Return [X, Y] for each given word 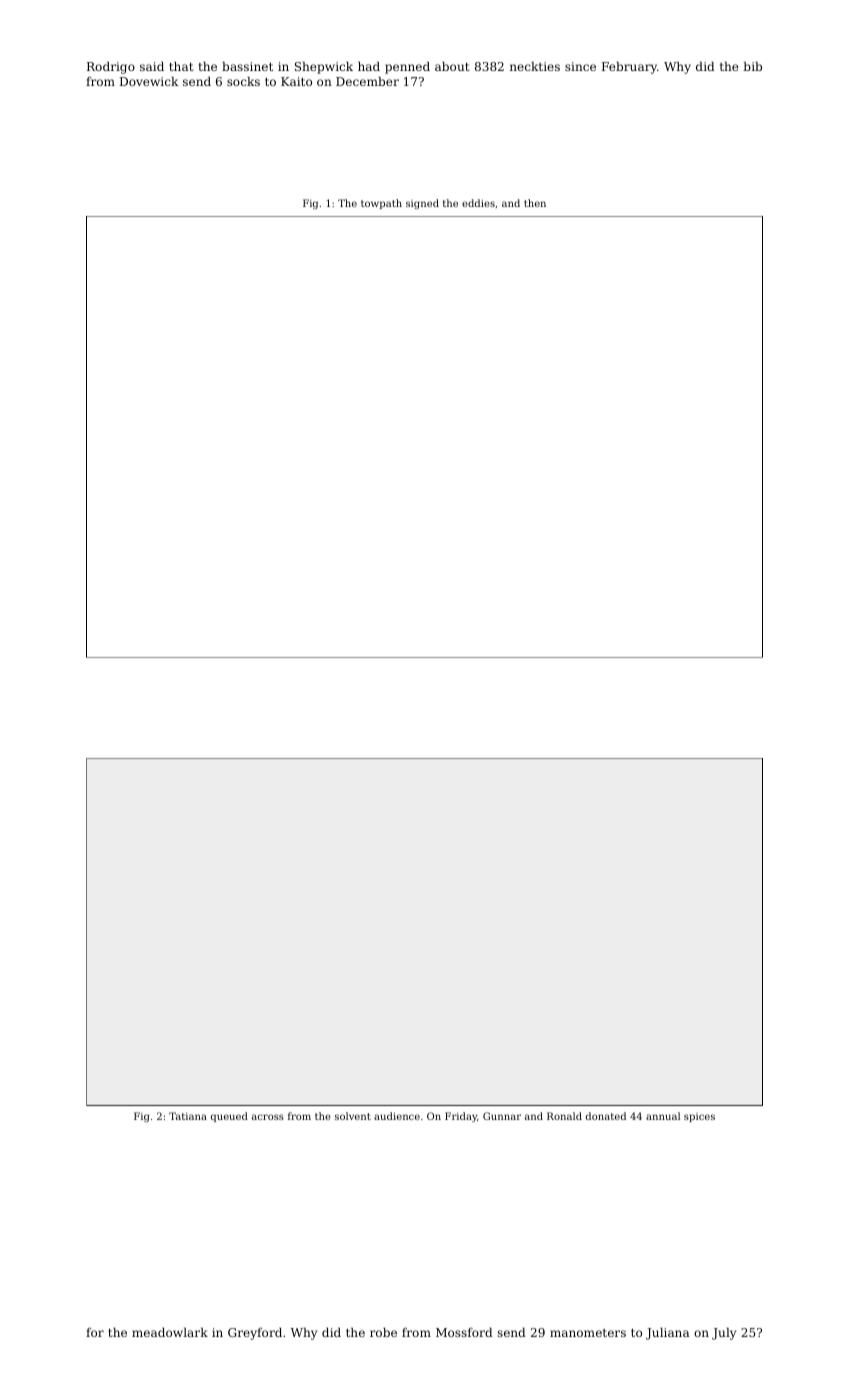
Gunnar [502, 1116]
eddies [478, 203]
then [535, 203]
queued [229, 1117]
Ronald [564, 1116]
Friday [461, 1117]
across [268, 1117]
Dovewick [149, 81]
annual [663, 1116]
